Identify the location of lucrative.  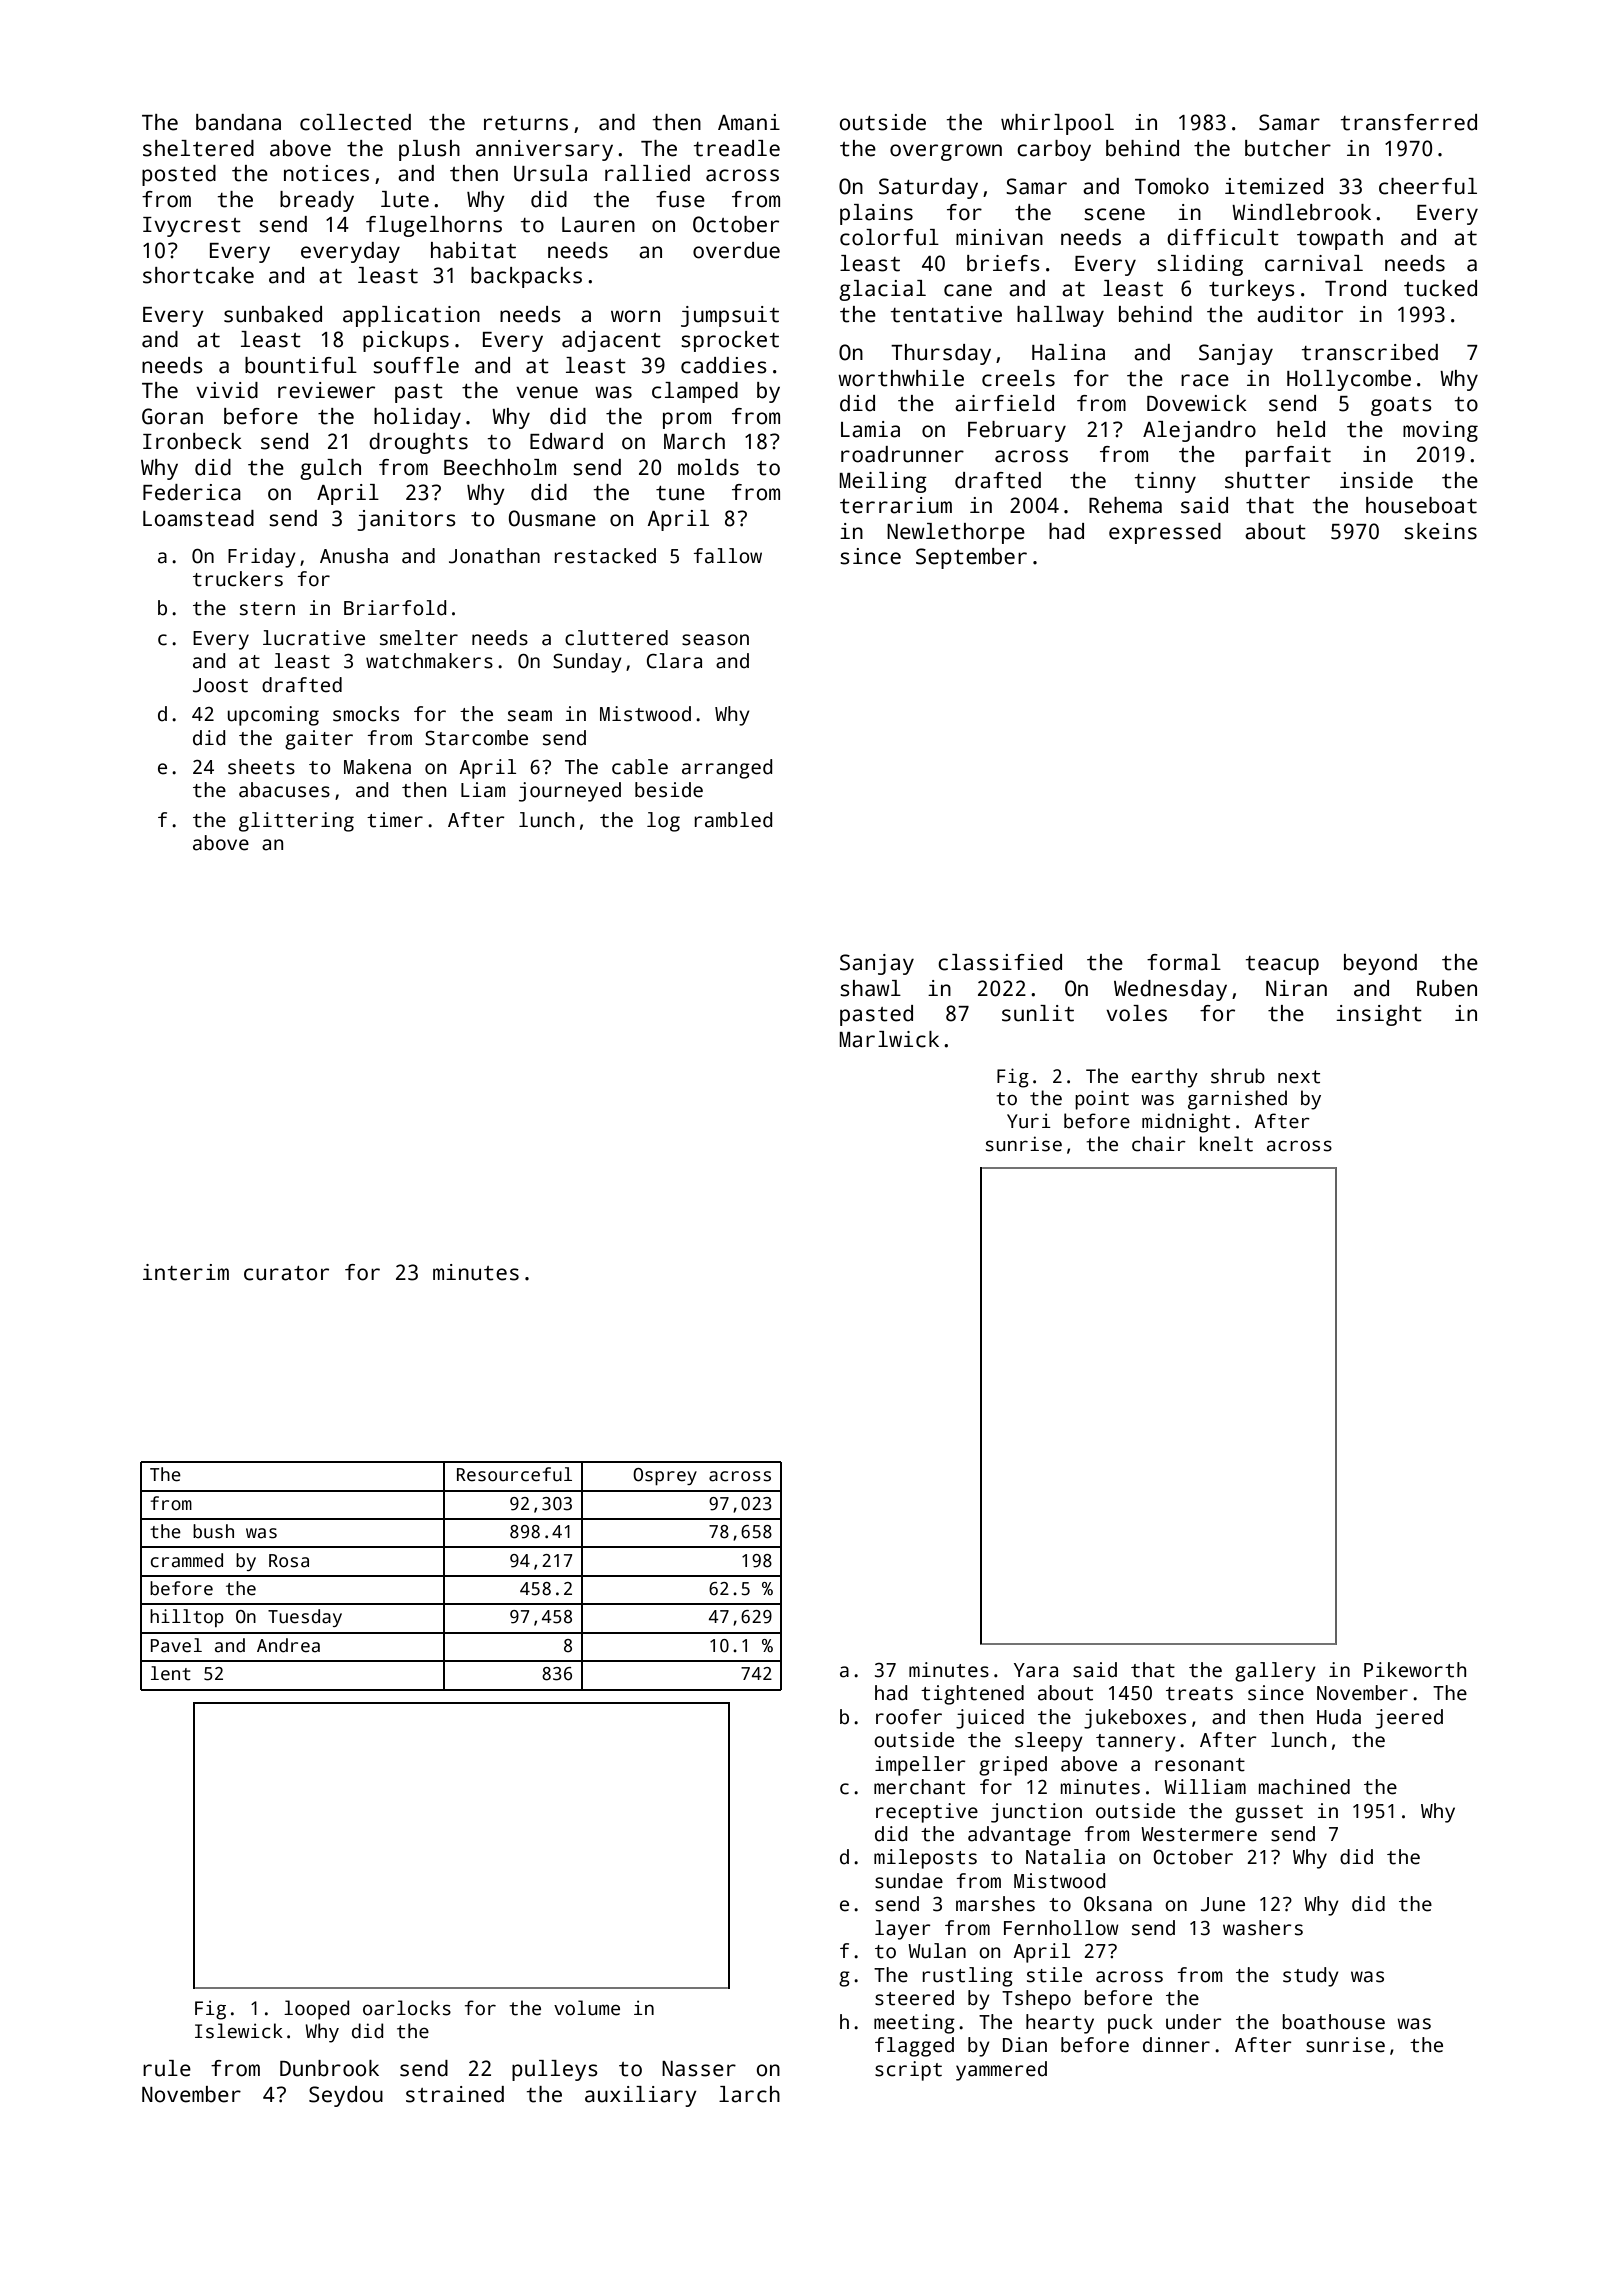
(314, 638).
